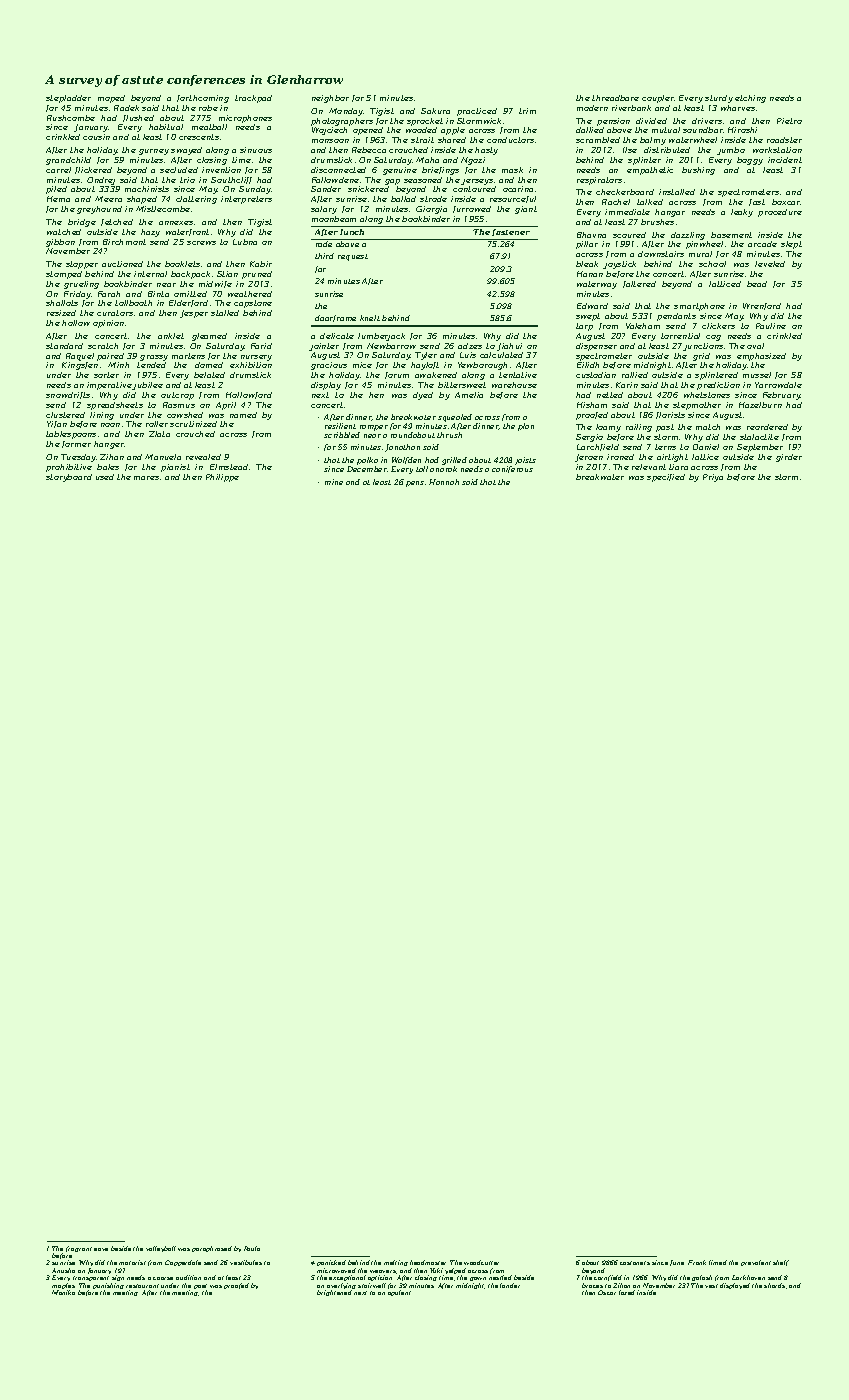 The height and width of the screenshot is (1400, 849). I want to click on overlying, so click(341, 1286).
